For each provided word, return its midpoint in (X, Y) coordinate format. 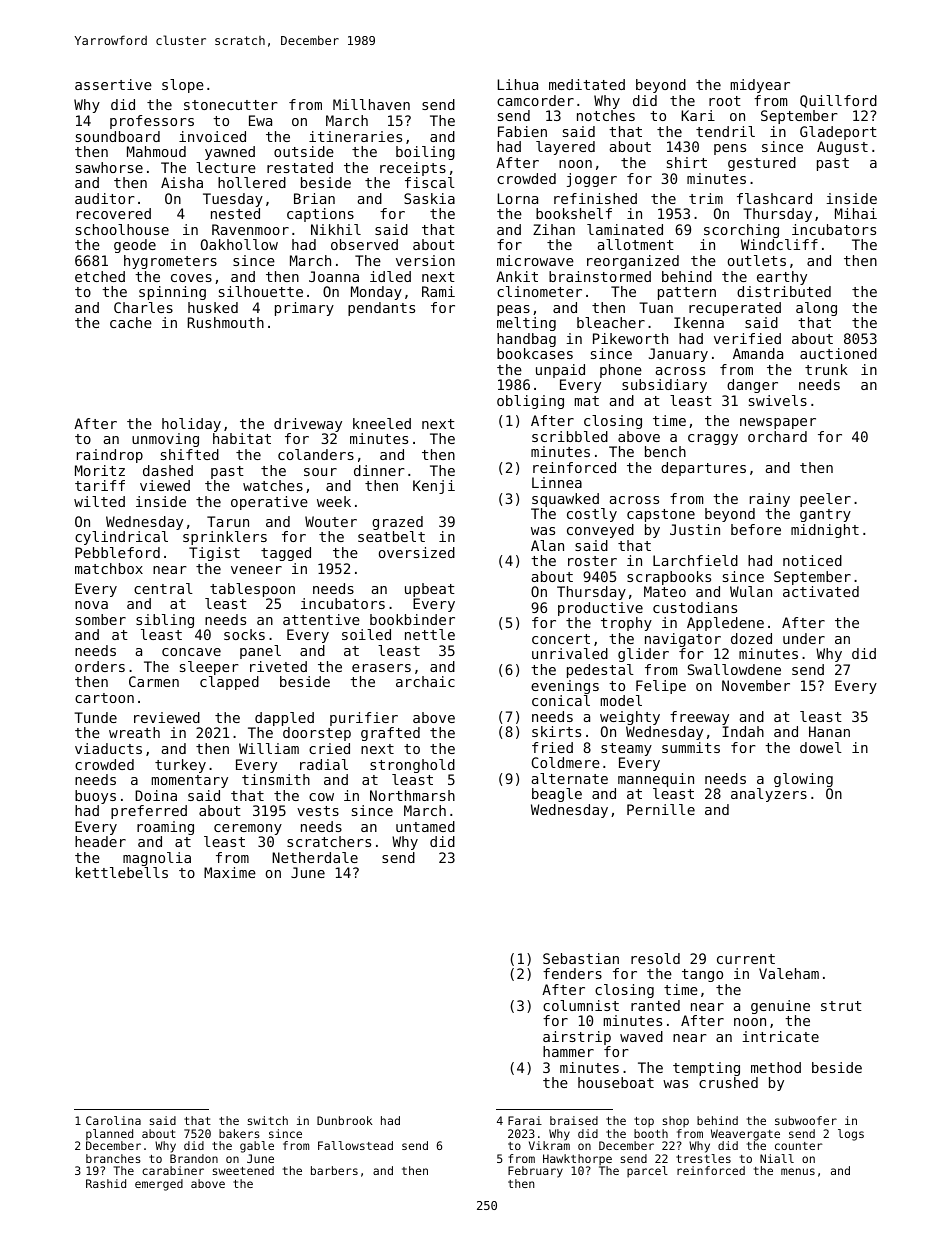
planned (109, 1135)
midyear (760, 86)
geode (135, 246)
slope (183, 86)
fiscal (430, 182)
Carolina (113, 1120)
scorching (741, 231)
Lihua (518, 84)
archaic (425, 681)
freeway (699, 718)
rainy (770, 500)
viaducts (108, 748)
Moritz (100, 470)
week (334, 501)
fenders (572, 973)
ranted (655, 1005)
